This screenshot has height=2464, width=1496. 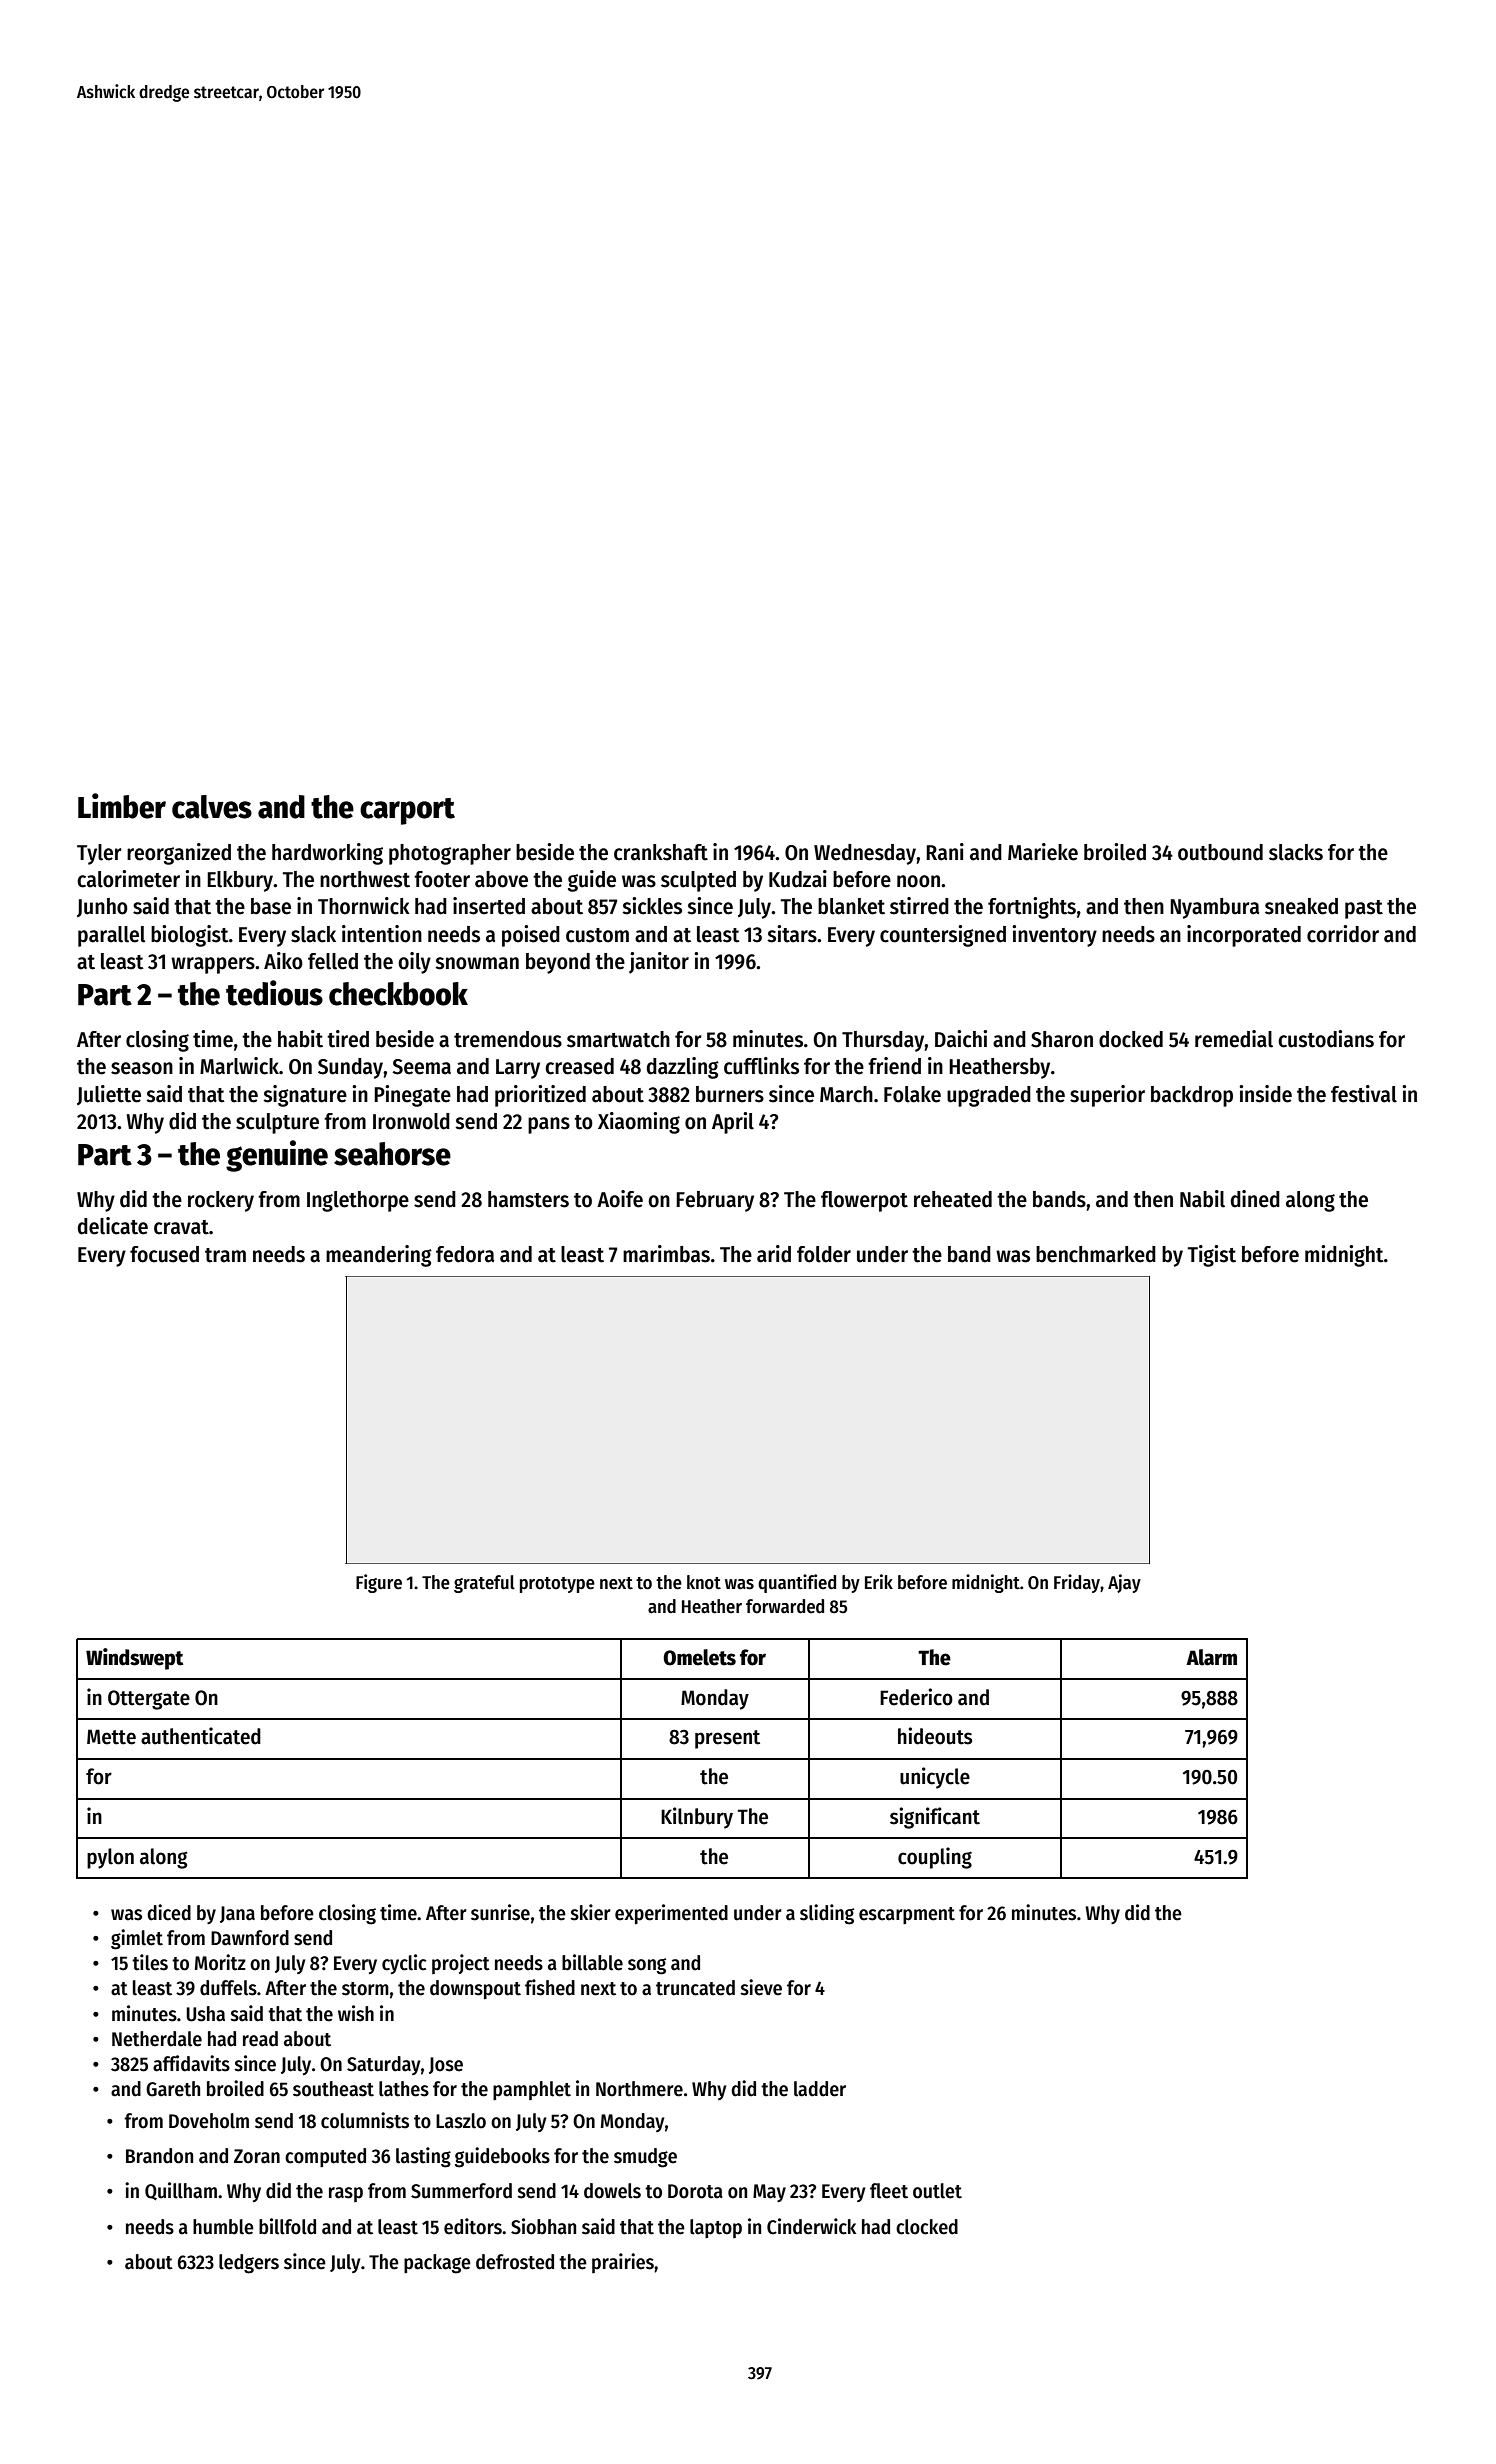 What do you see at coordinates (173, 2089) in the screenshot?
I see `Gareth` at bounding box center [173, 2089].
